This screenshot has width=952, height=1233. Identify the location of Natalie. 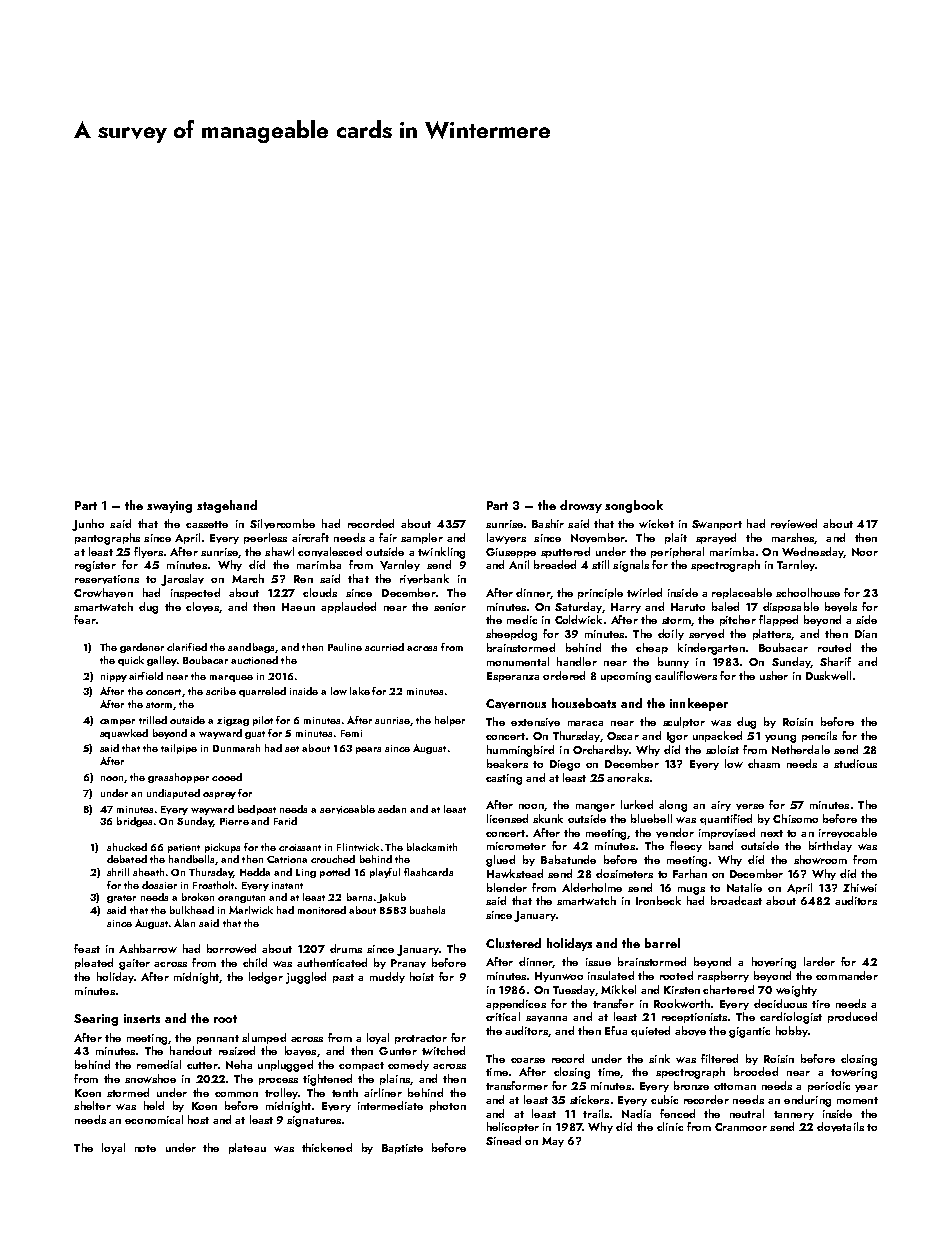
(744, 887).
